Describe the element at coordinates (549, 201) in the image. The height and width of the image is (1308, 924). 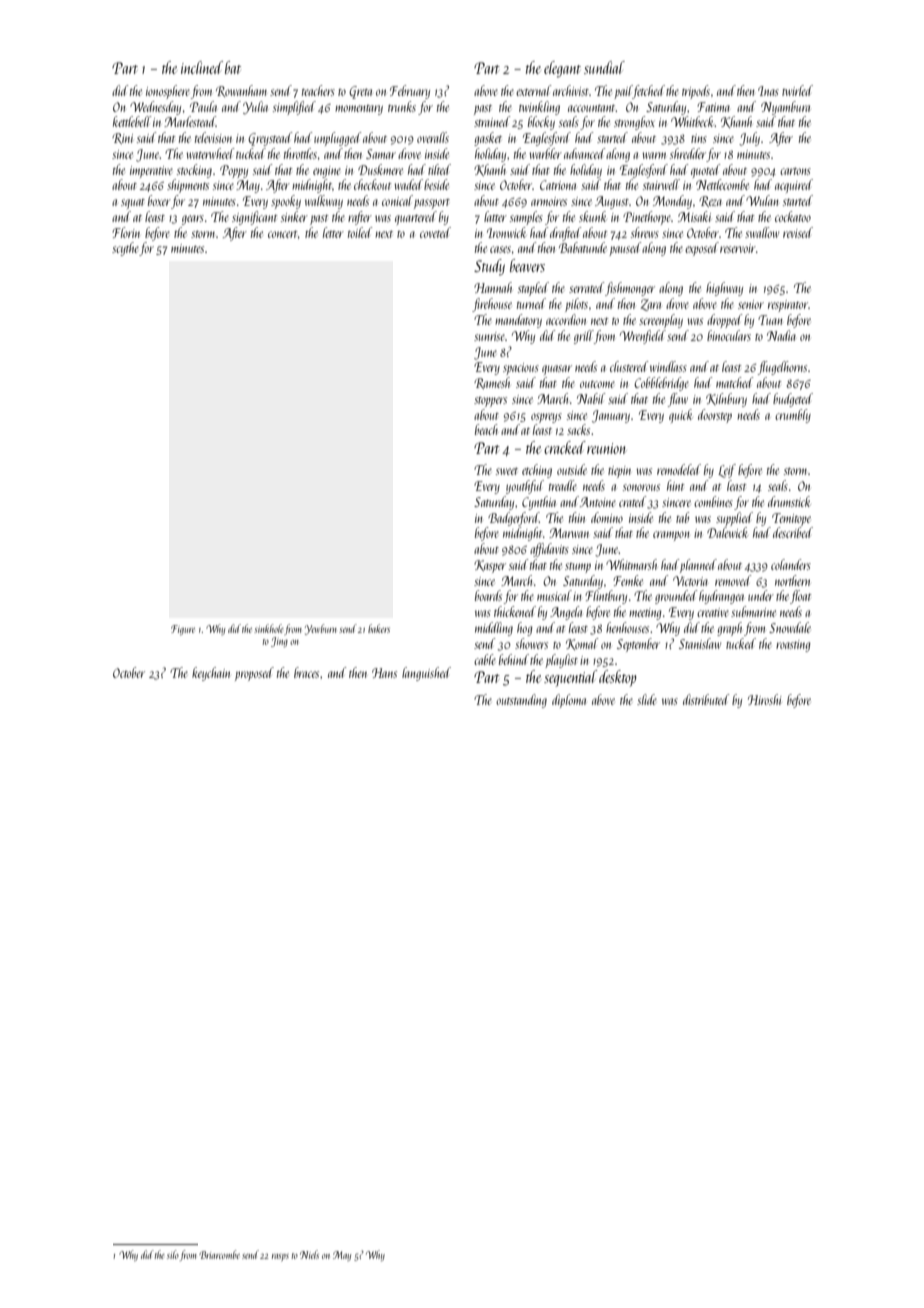
I see `armoires` at that location.
